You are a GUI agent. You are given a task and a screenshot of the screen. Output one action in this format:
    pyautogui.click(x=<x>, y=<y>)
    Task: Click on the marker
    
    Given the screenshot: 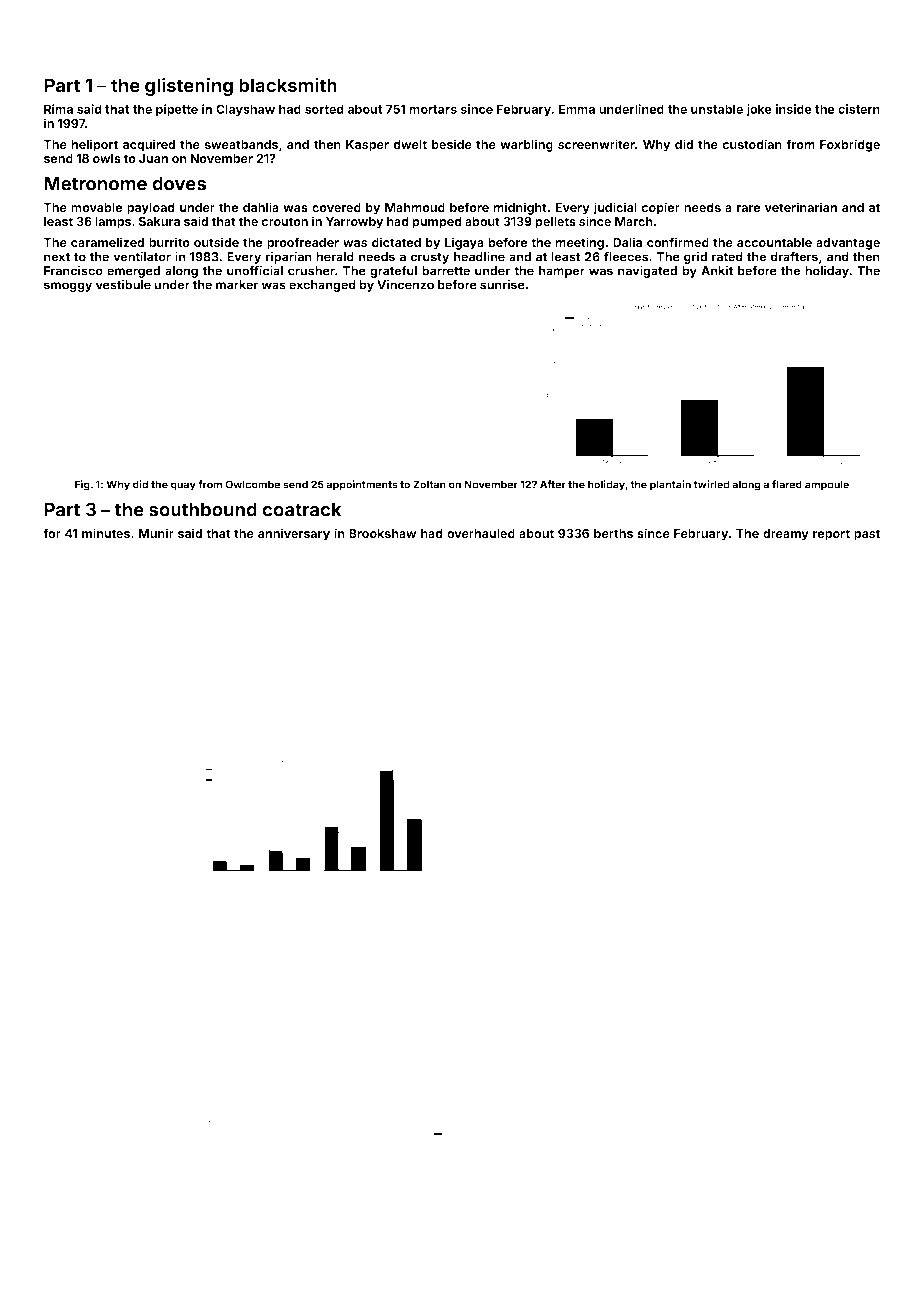 What is the action you would take?
    pyautogui.click(x=237, y=285)
